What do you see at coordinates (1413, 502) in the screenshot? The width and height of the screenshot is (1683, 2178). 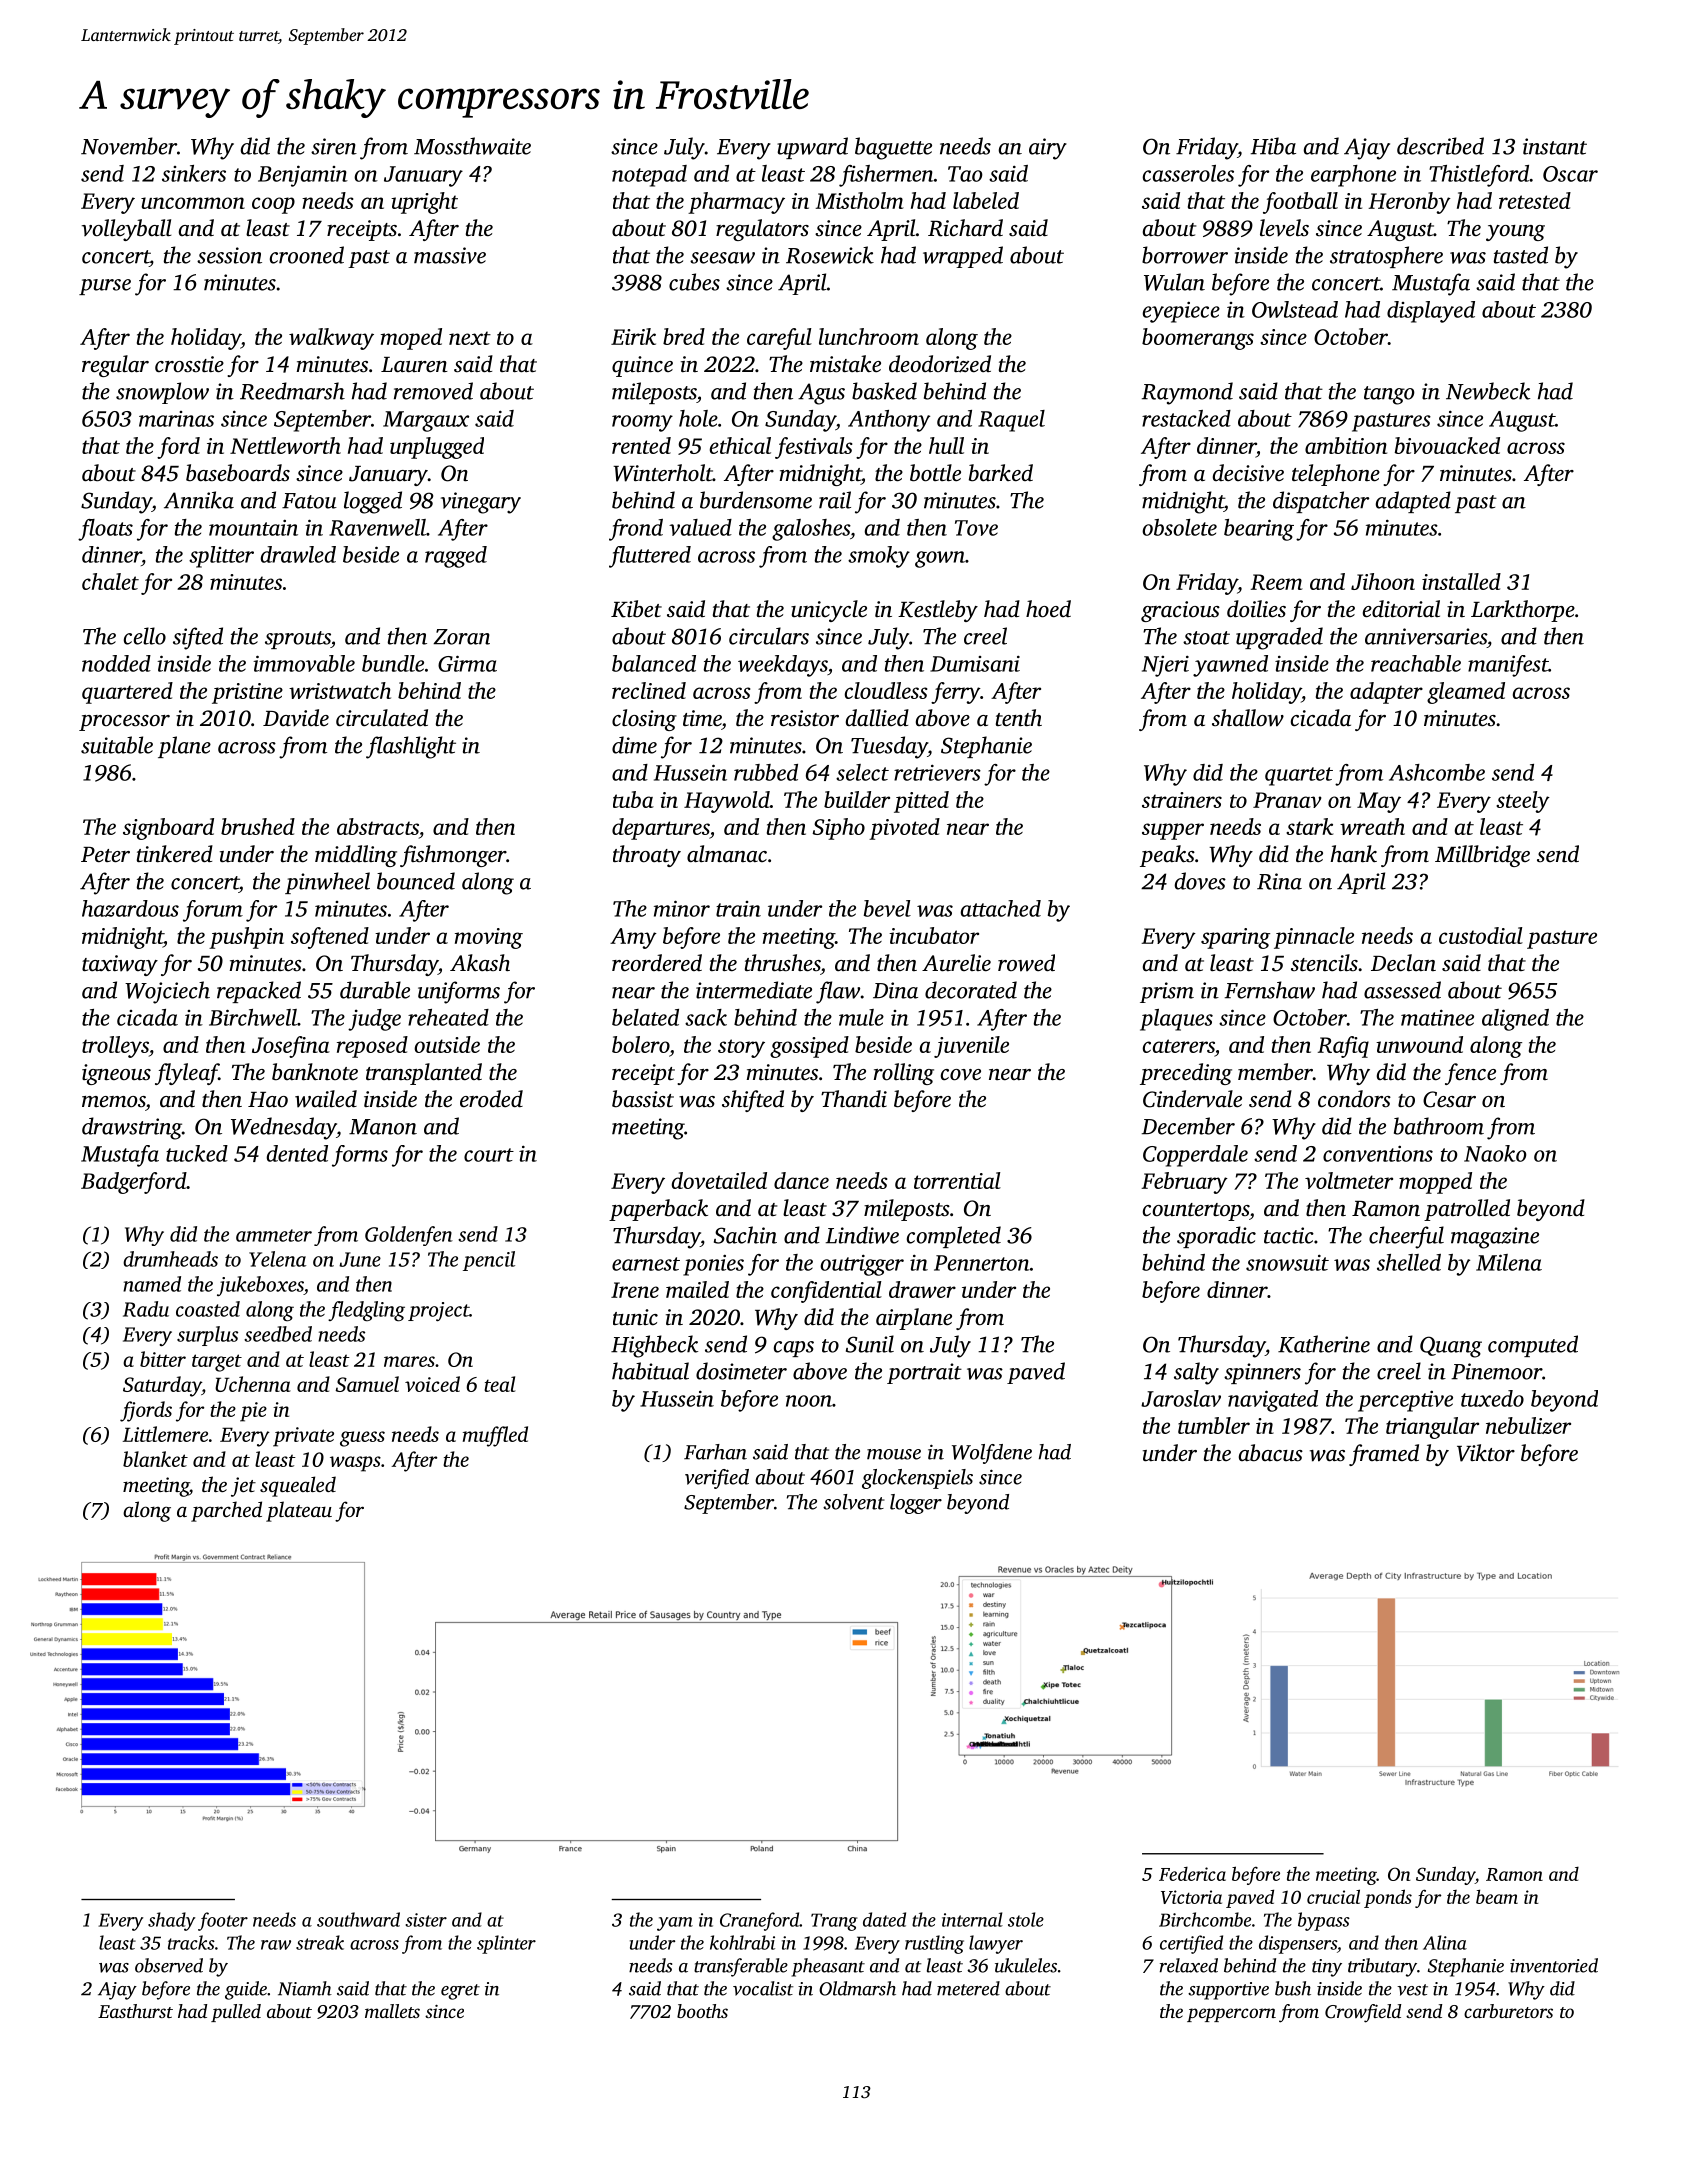 I see `adapted` at bounding box center [1413, 502].
